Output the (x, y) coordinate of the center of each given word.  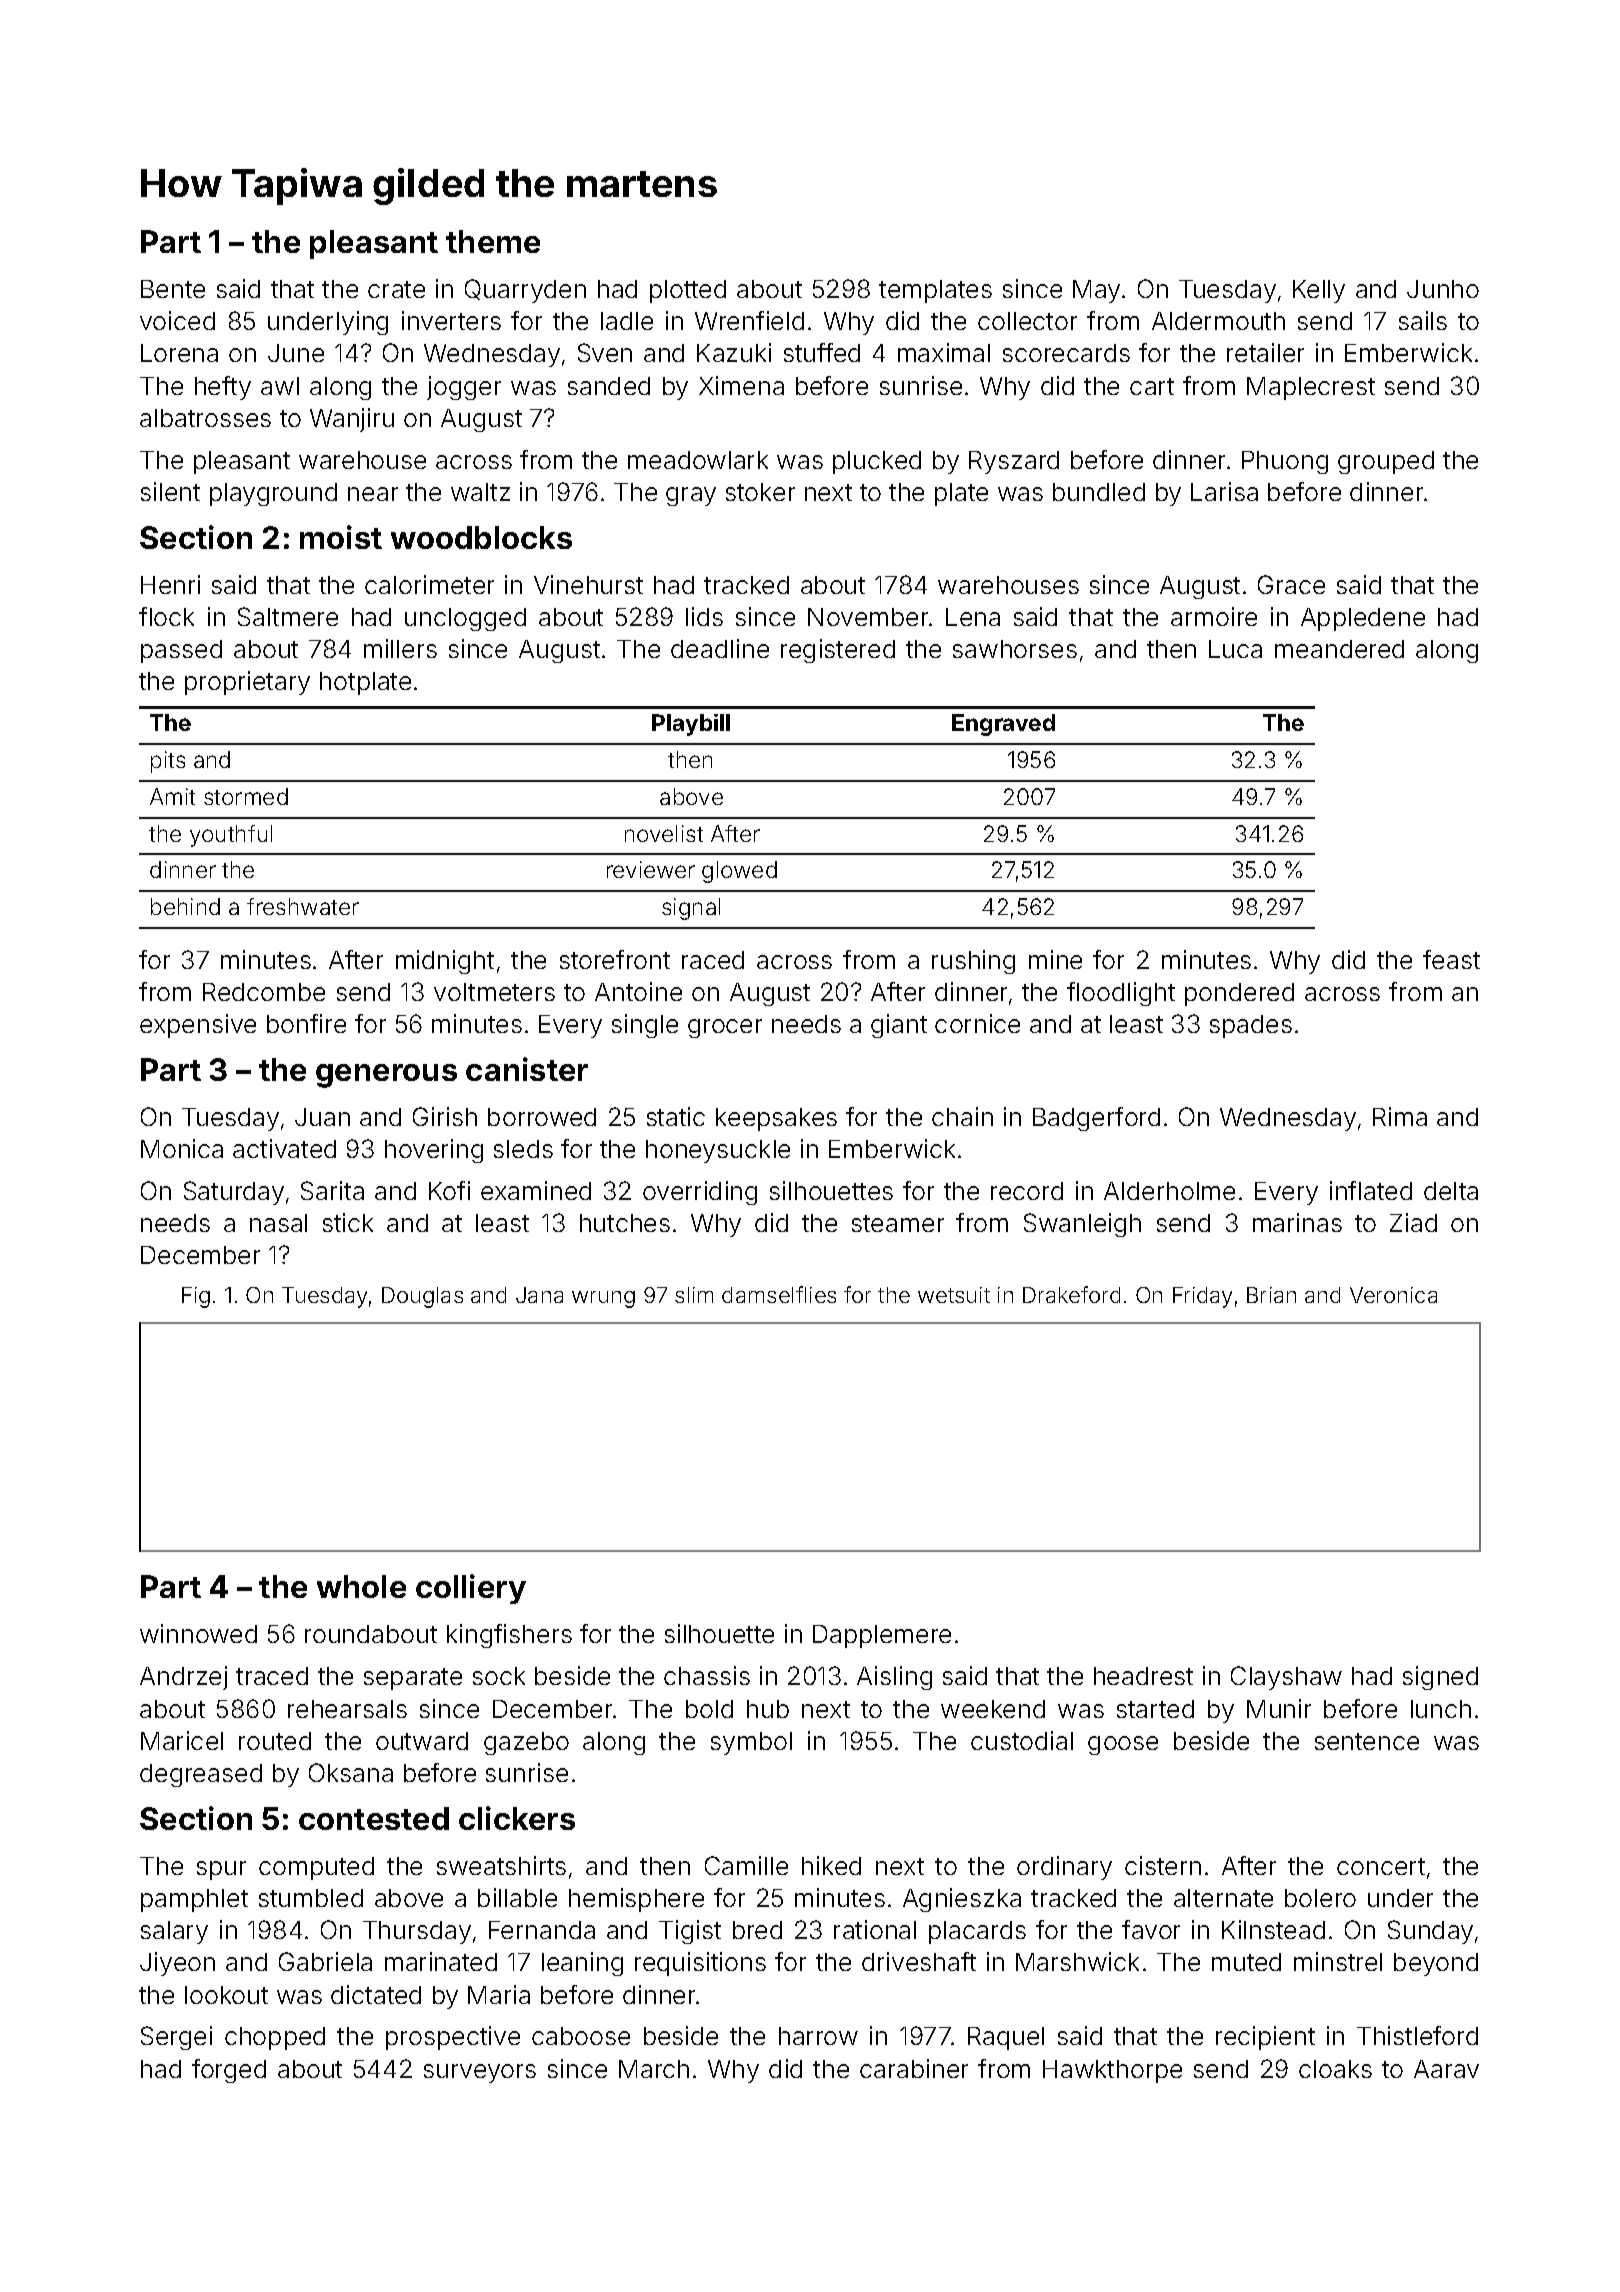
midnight (445, 962)
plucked (877, 462)
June (296, 353)
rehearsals (347, 1709)
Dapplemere (882, 1636)
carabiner (914, 2068)
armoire (1214, 616)
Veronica (1393, 1295)
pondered (1239, 994)
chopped (275, 2038)
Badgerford (1096, 1119)
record (1027, 1191)
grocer (725, 1028)
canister (527, 1069)
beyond (1436, 1964)
